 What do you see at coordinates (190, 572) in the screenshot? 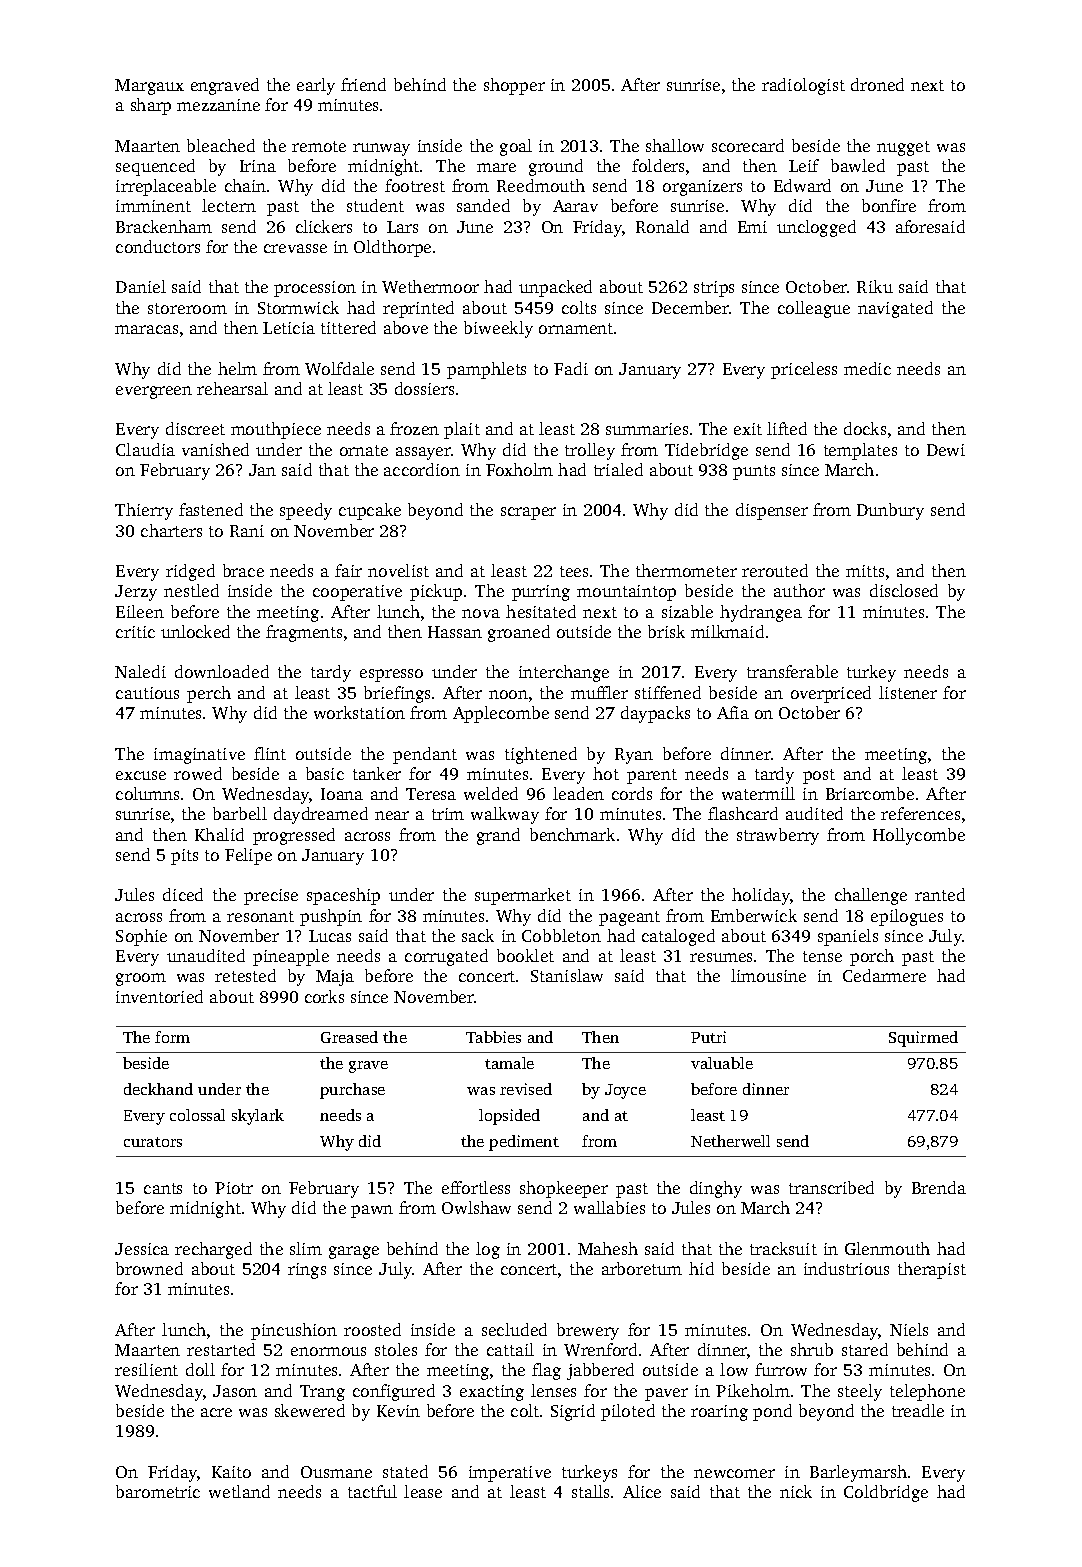
I see `ridged` at bounding box center [190, 572].
